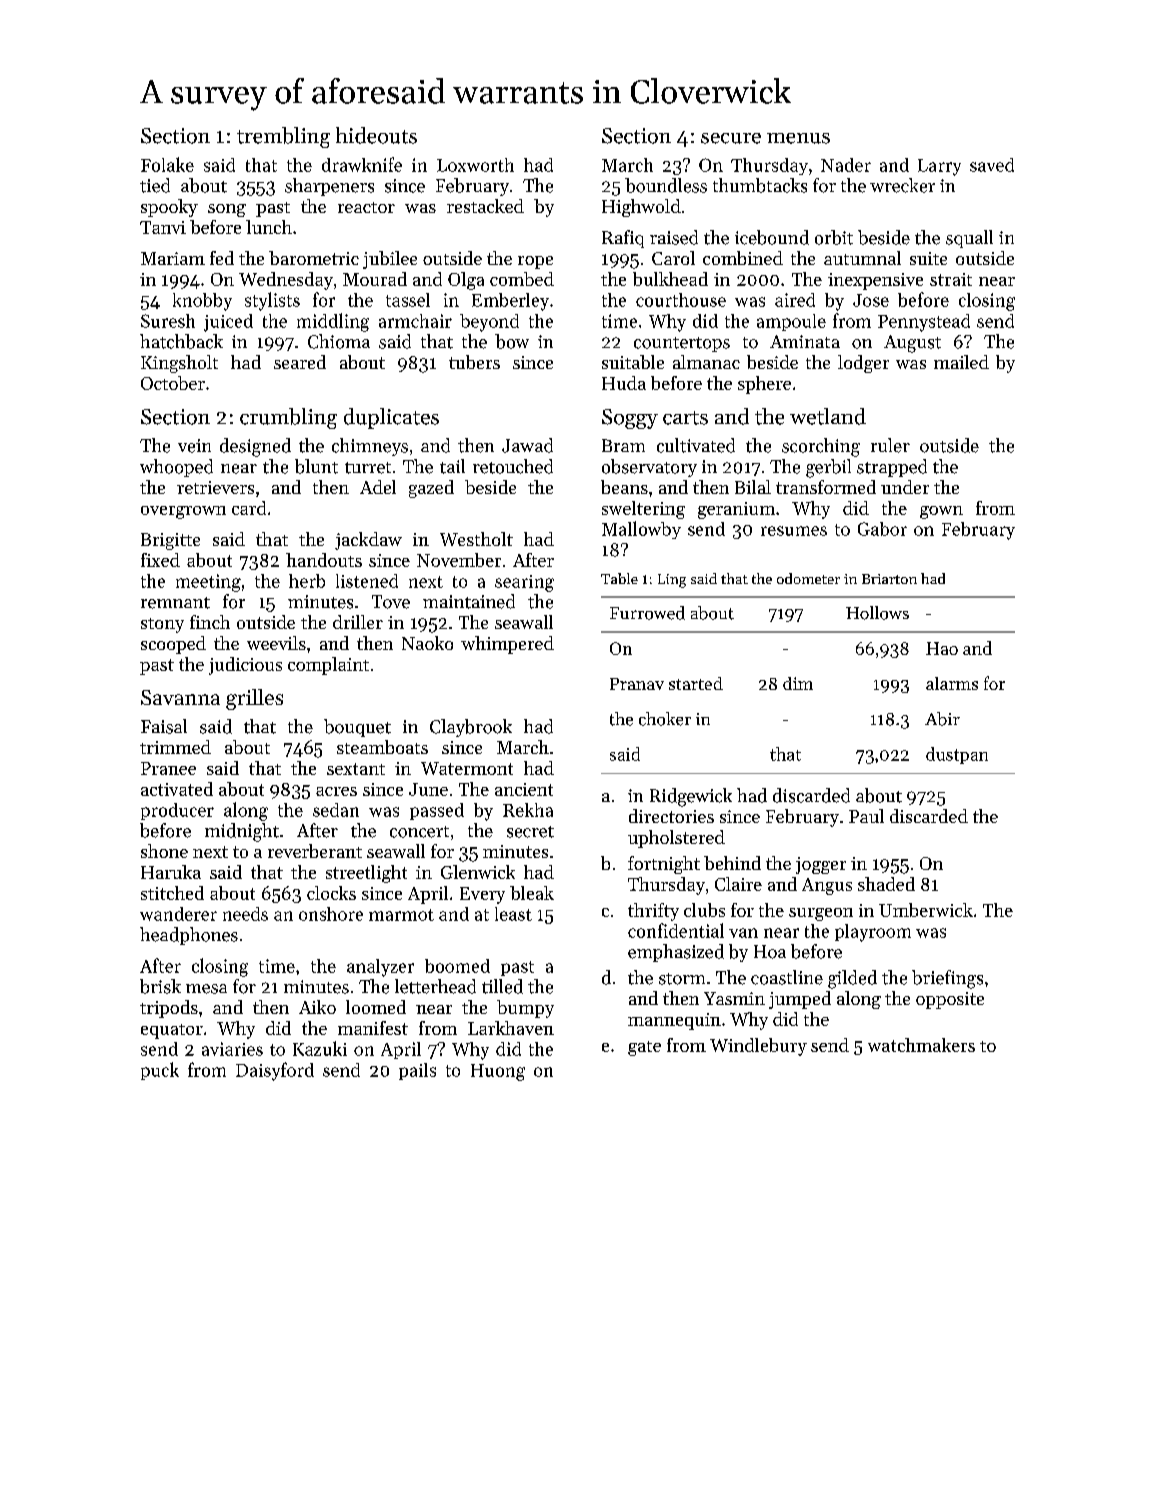 The width and height of the screenshot is (1155, 1495). What do you see at coordinates (736, 510) in the screenshot?
I see `geranium` at bounding box center [736, 510].
